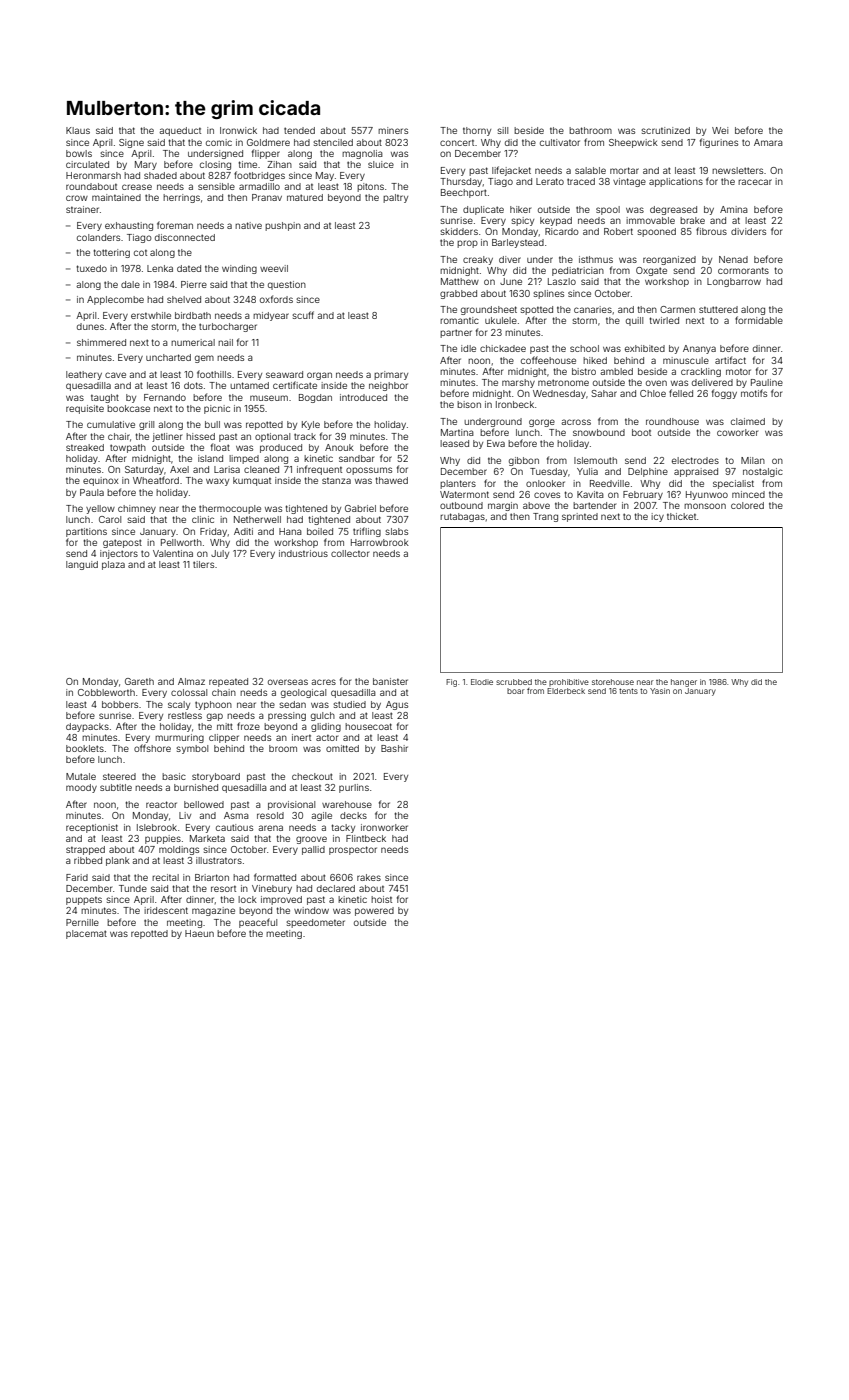  I want to click on partner, so click(456, 333).
